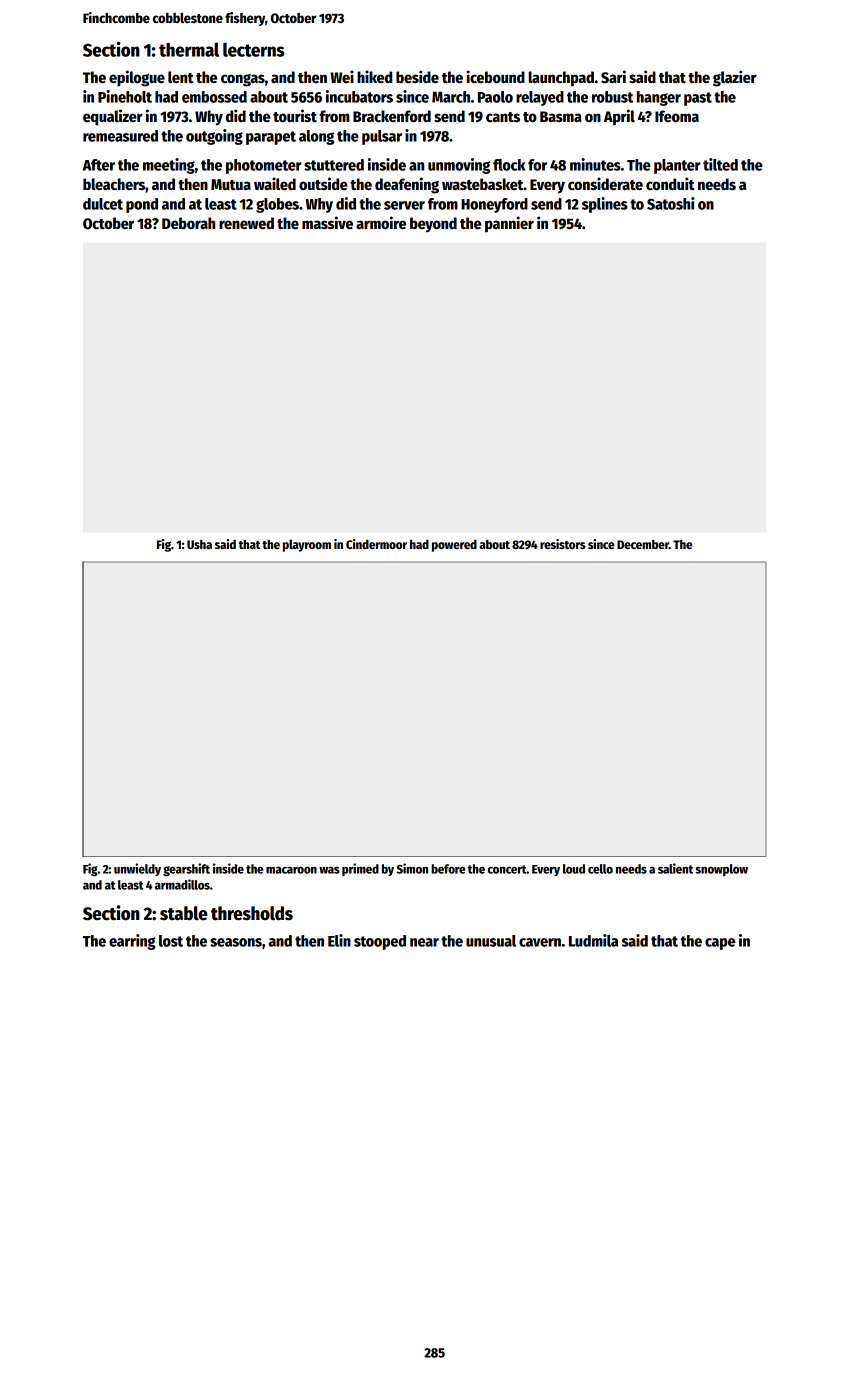 This image has height=1400, width=849. What do you see at coordinates (137, 869) in the image?
I see `unwieldy` at bounding box center [137, 869].
